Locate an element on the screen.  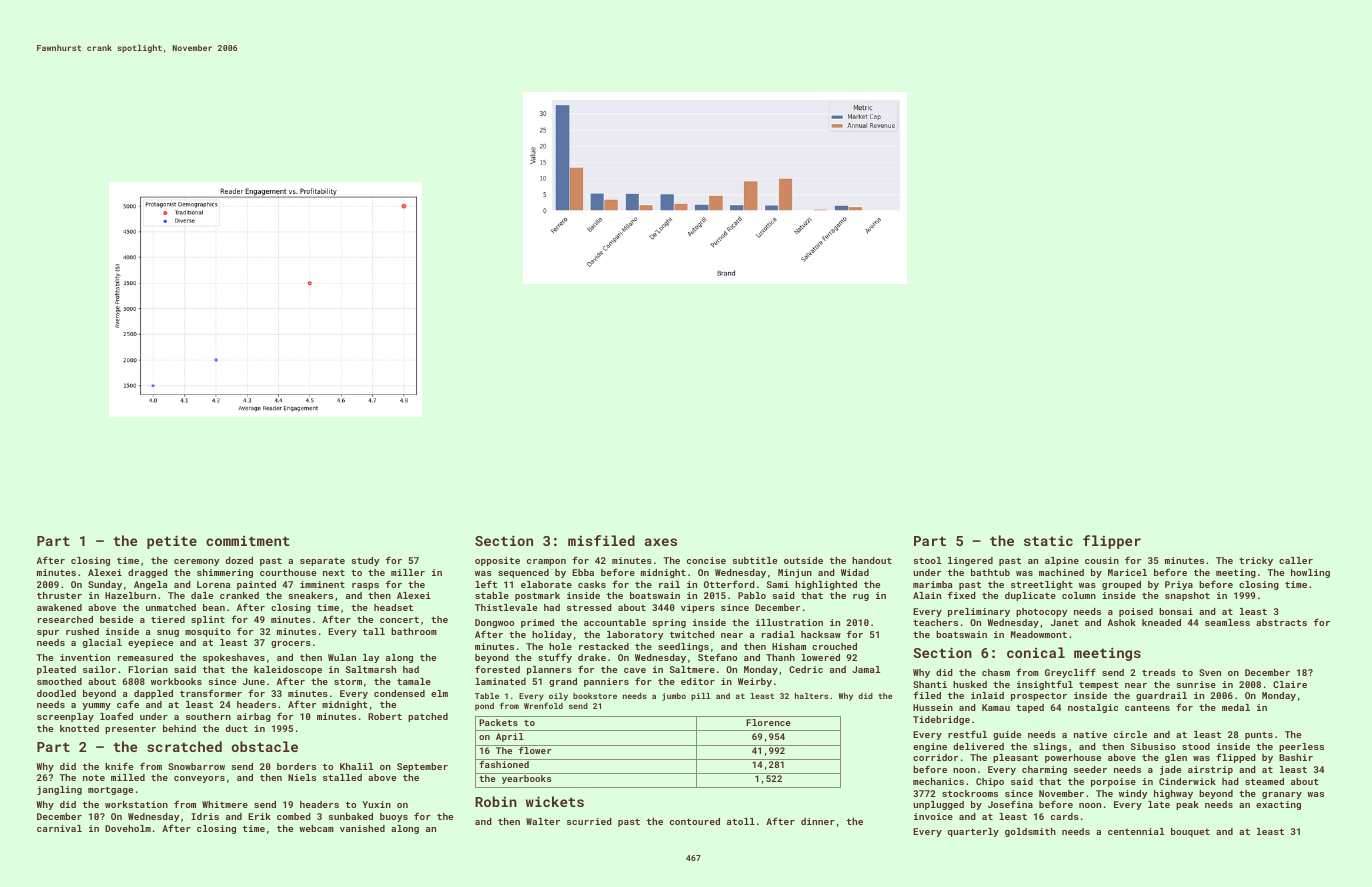
commitment is located at coordinates (247, 541).
